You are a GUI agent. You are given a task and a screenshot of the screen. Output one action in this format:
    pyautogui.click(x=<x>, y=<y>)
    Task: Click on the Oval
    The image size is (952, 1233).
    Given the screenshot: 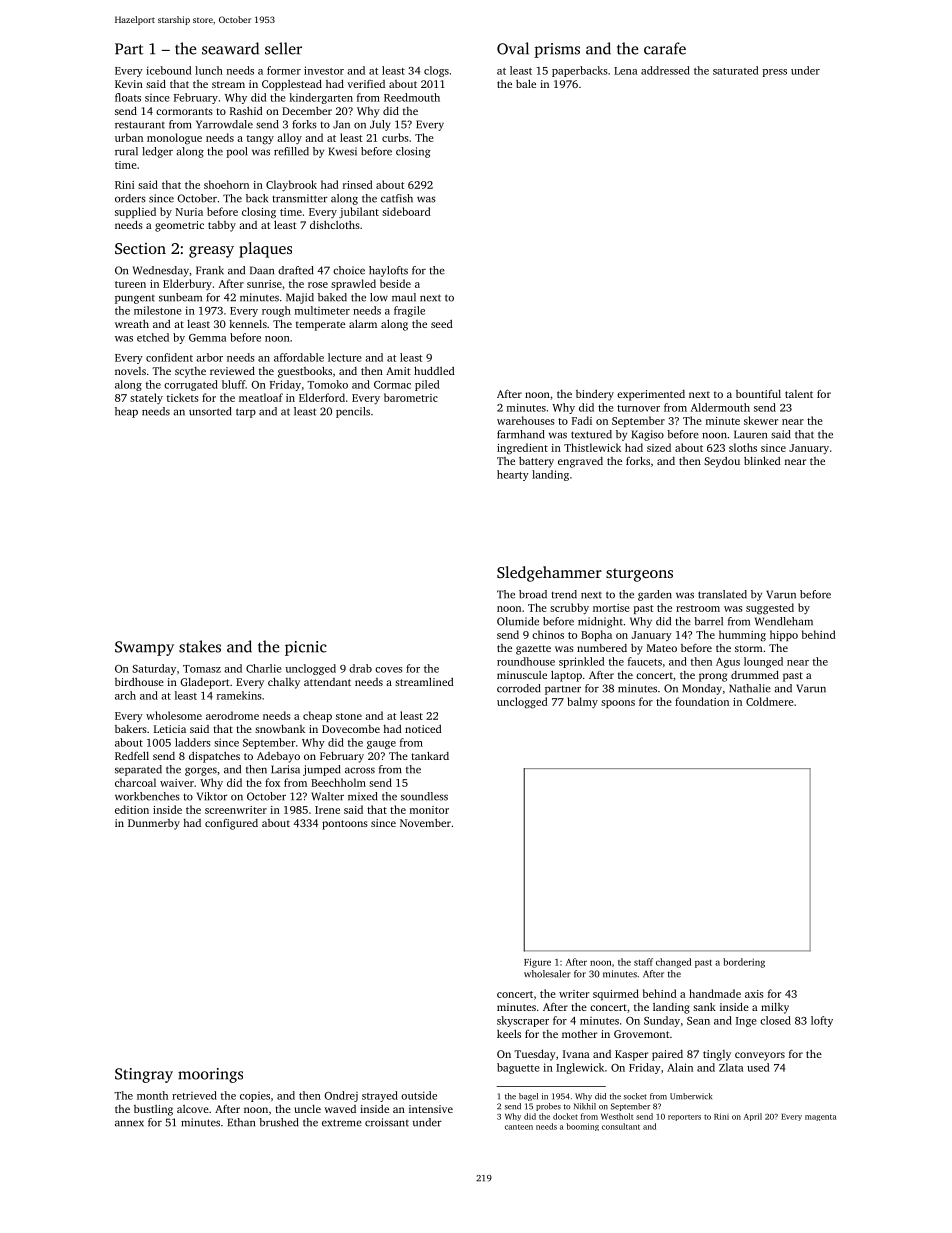 What is the action you would take?
    pyautogui.click(x=513, y=48)
